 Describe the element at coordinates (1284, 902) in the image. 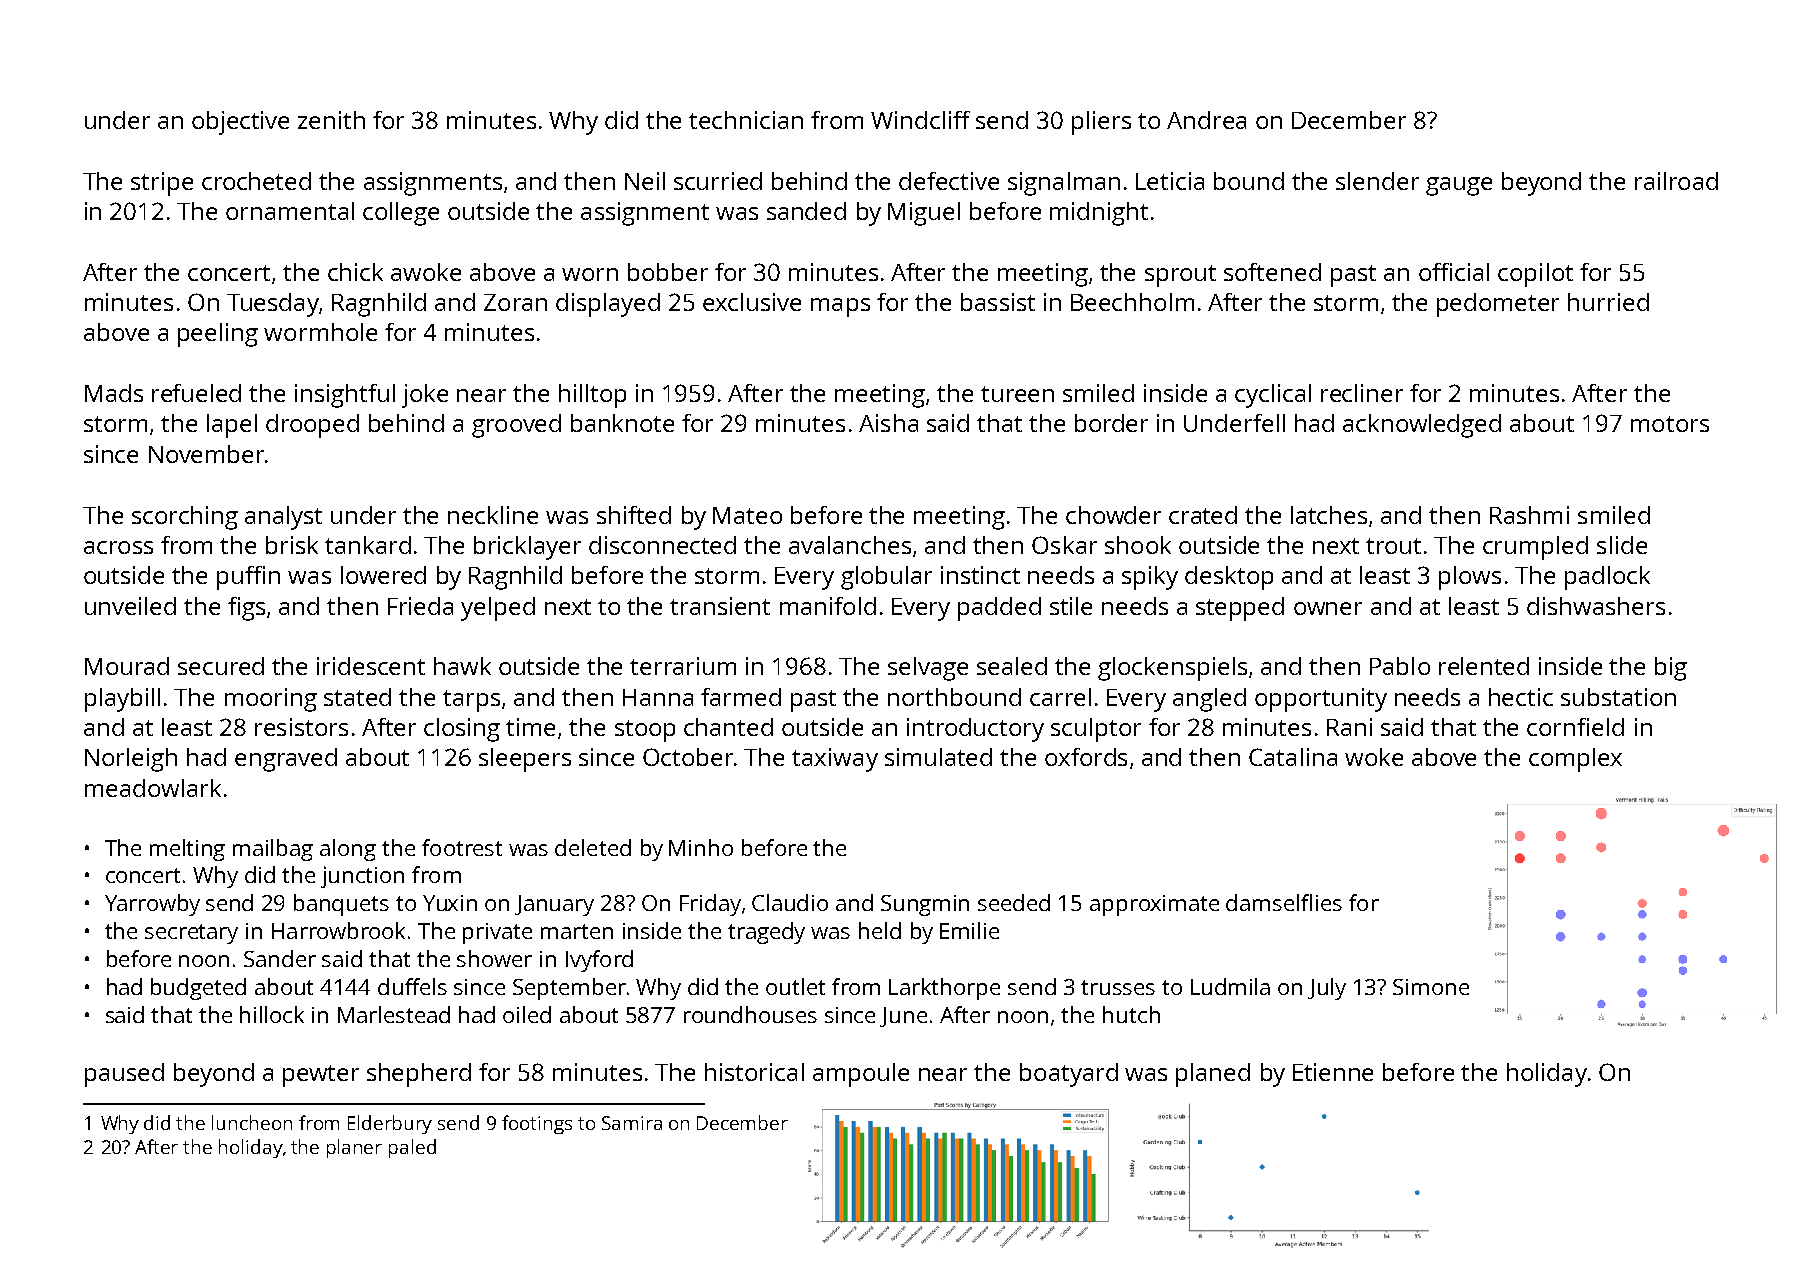

I see `damselflies` at that location.
